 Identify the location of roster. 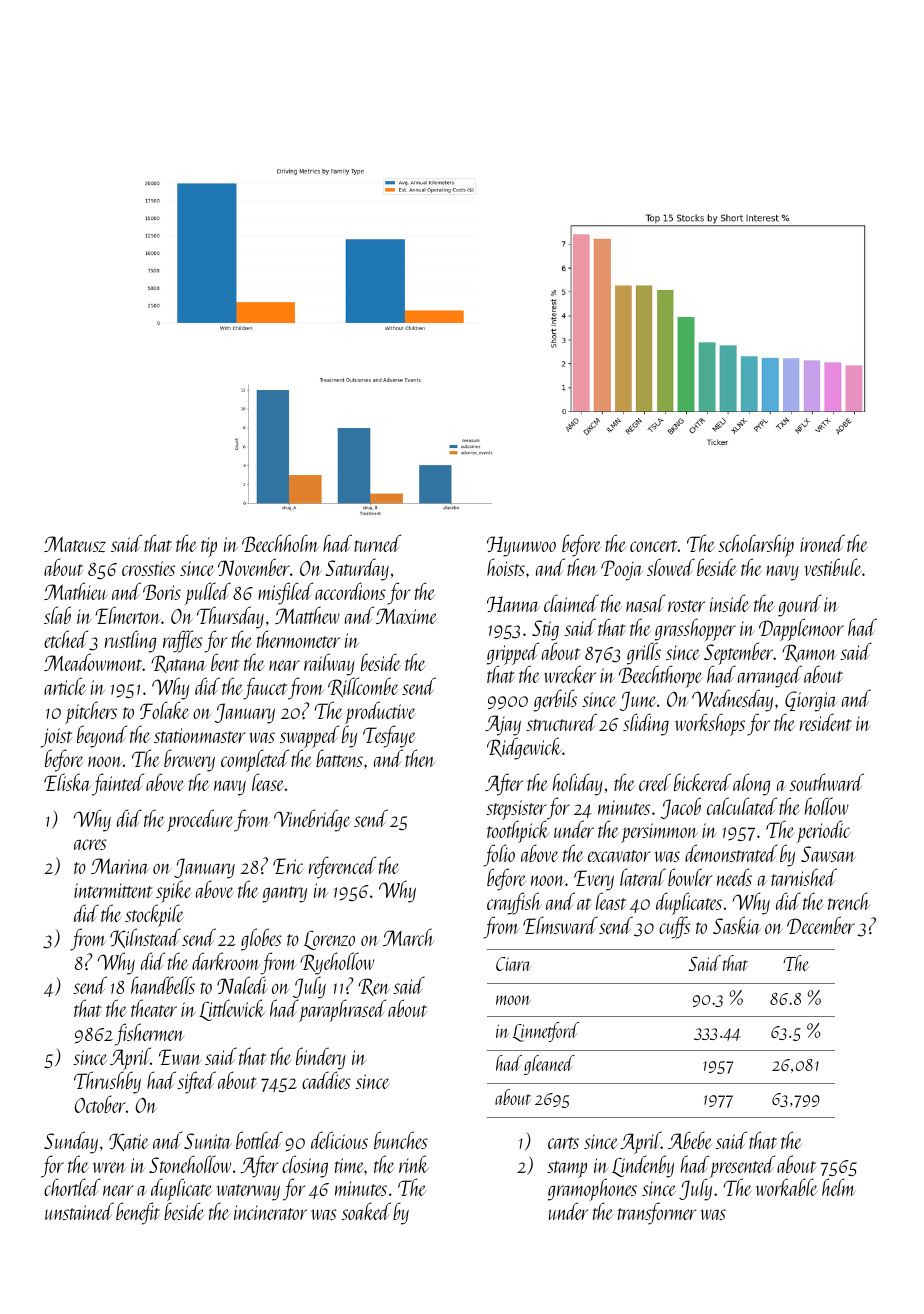
(686, 606).
